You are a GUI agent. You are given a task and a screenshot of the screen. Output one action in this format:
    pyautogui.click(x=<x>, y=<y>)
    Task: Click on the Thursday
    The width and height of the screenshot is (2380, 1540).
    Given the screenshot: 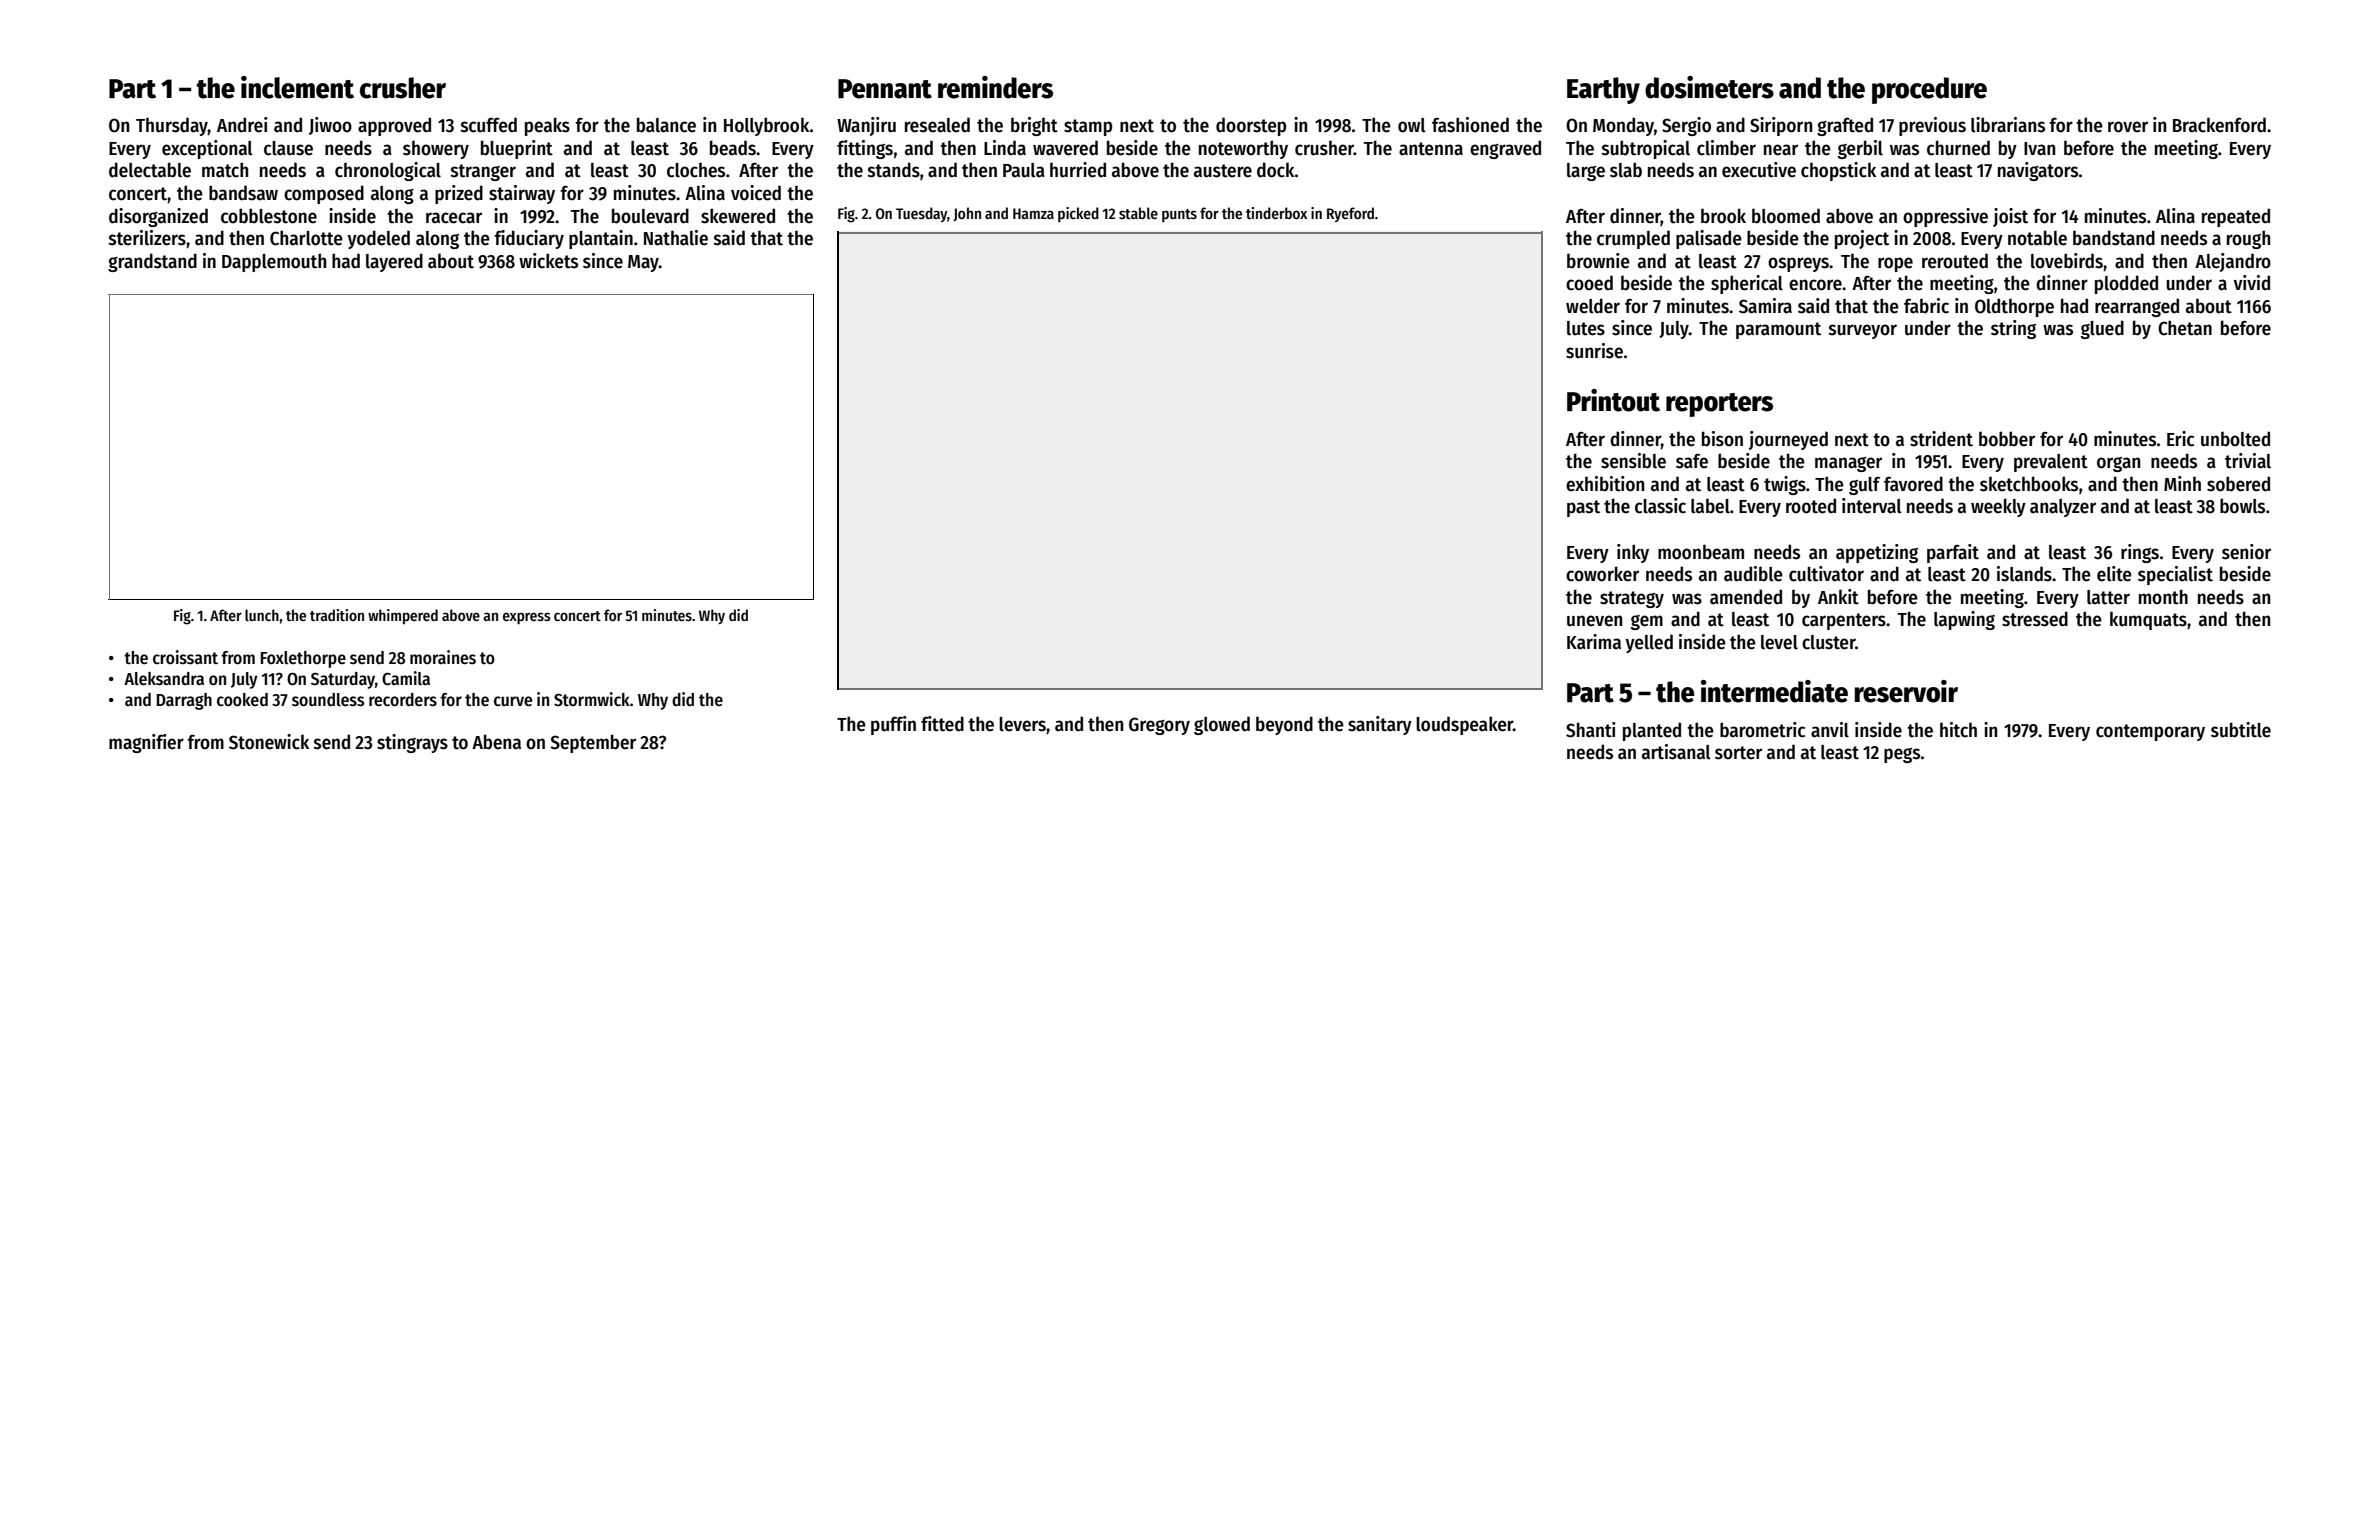 What is the action you would take?
    pyautogui.click(x=172, y=126)
